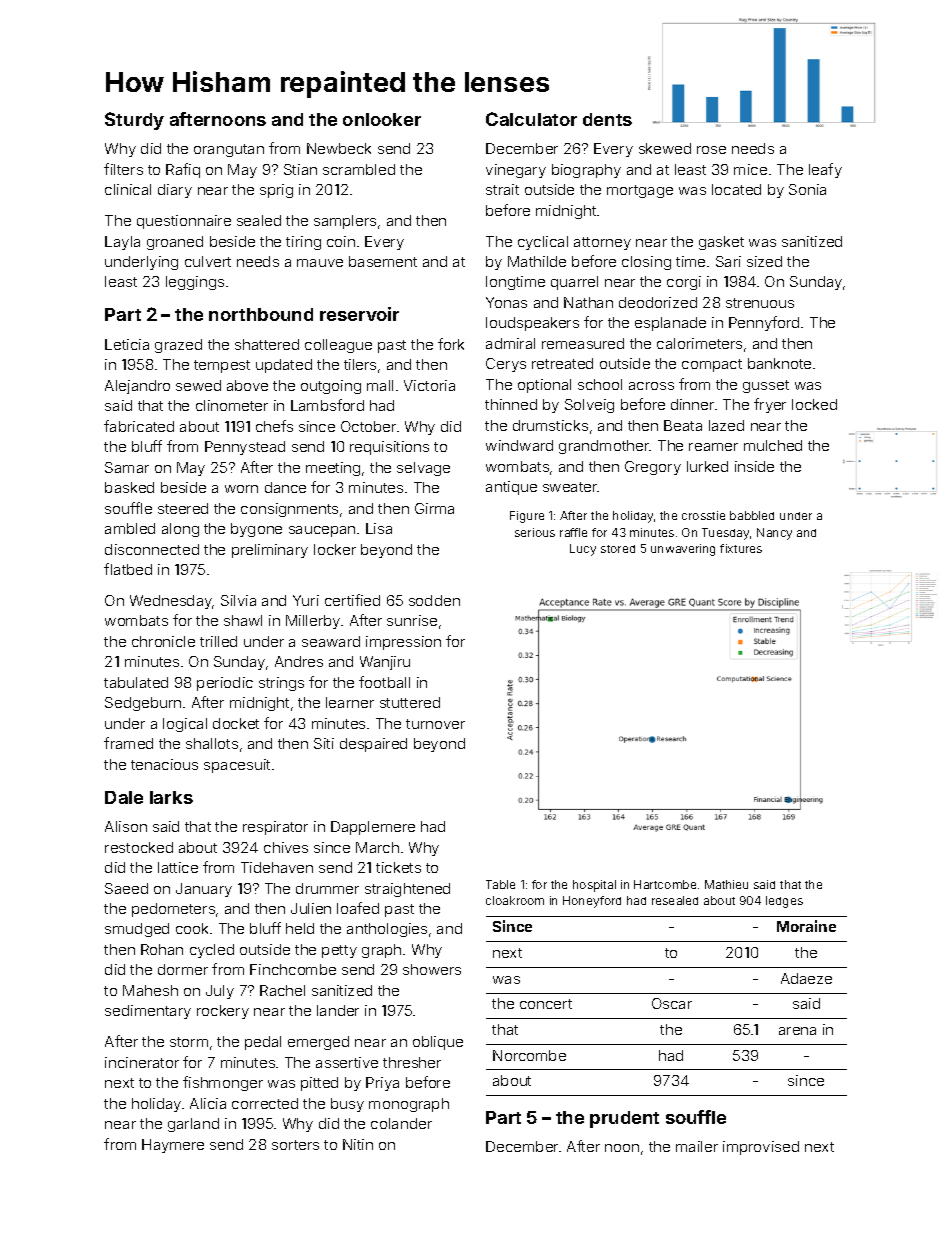 This page has height=1233, width=952. Describe the element at coordinates (134, 121) in the page. I see `Sturdy` at that location.
